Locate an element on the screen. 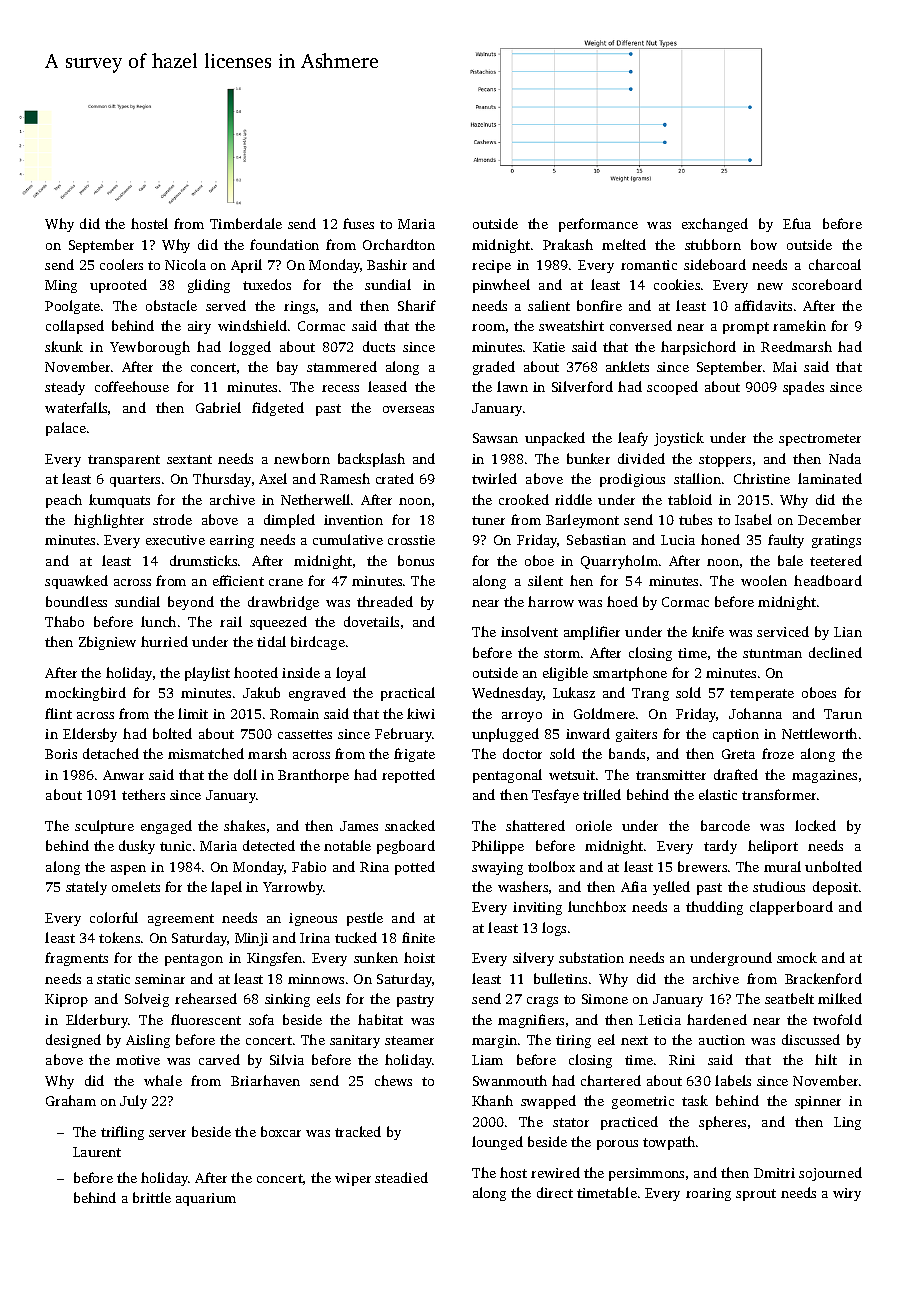 This screenshot has width=908, height=1316. Jakub is located at coordinates (261, 692).
